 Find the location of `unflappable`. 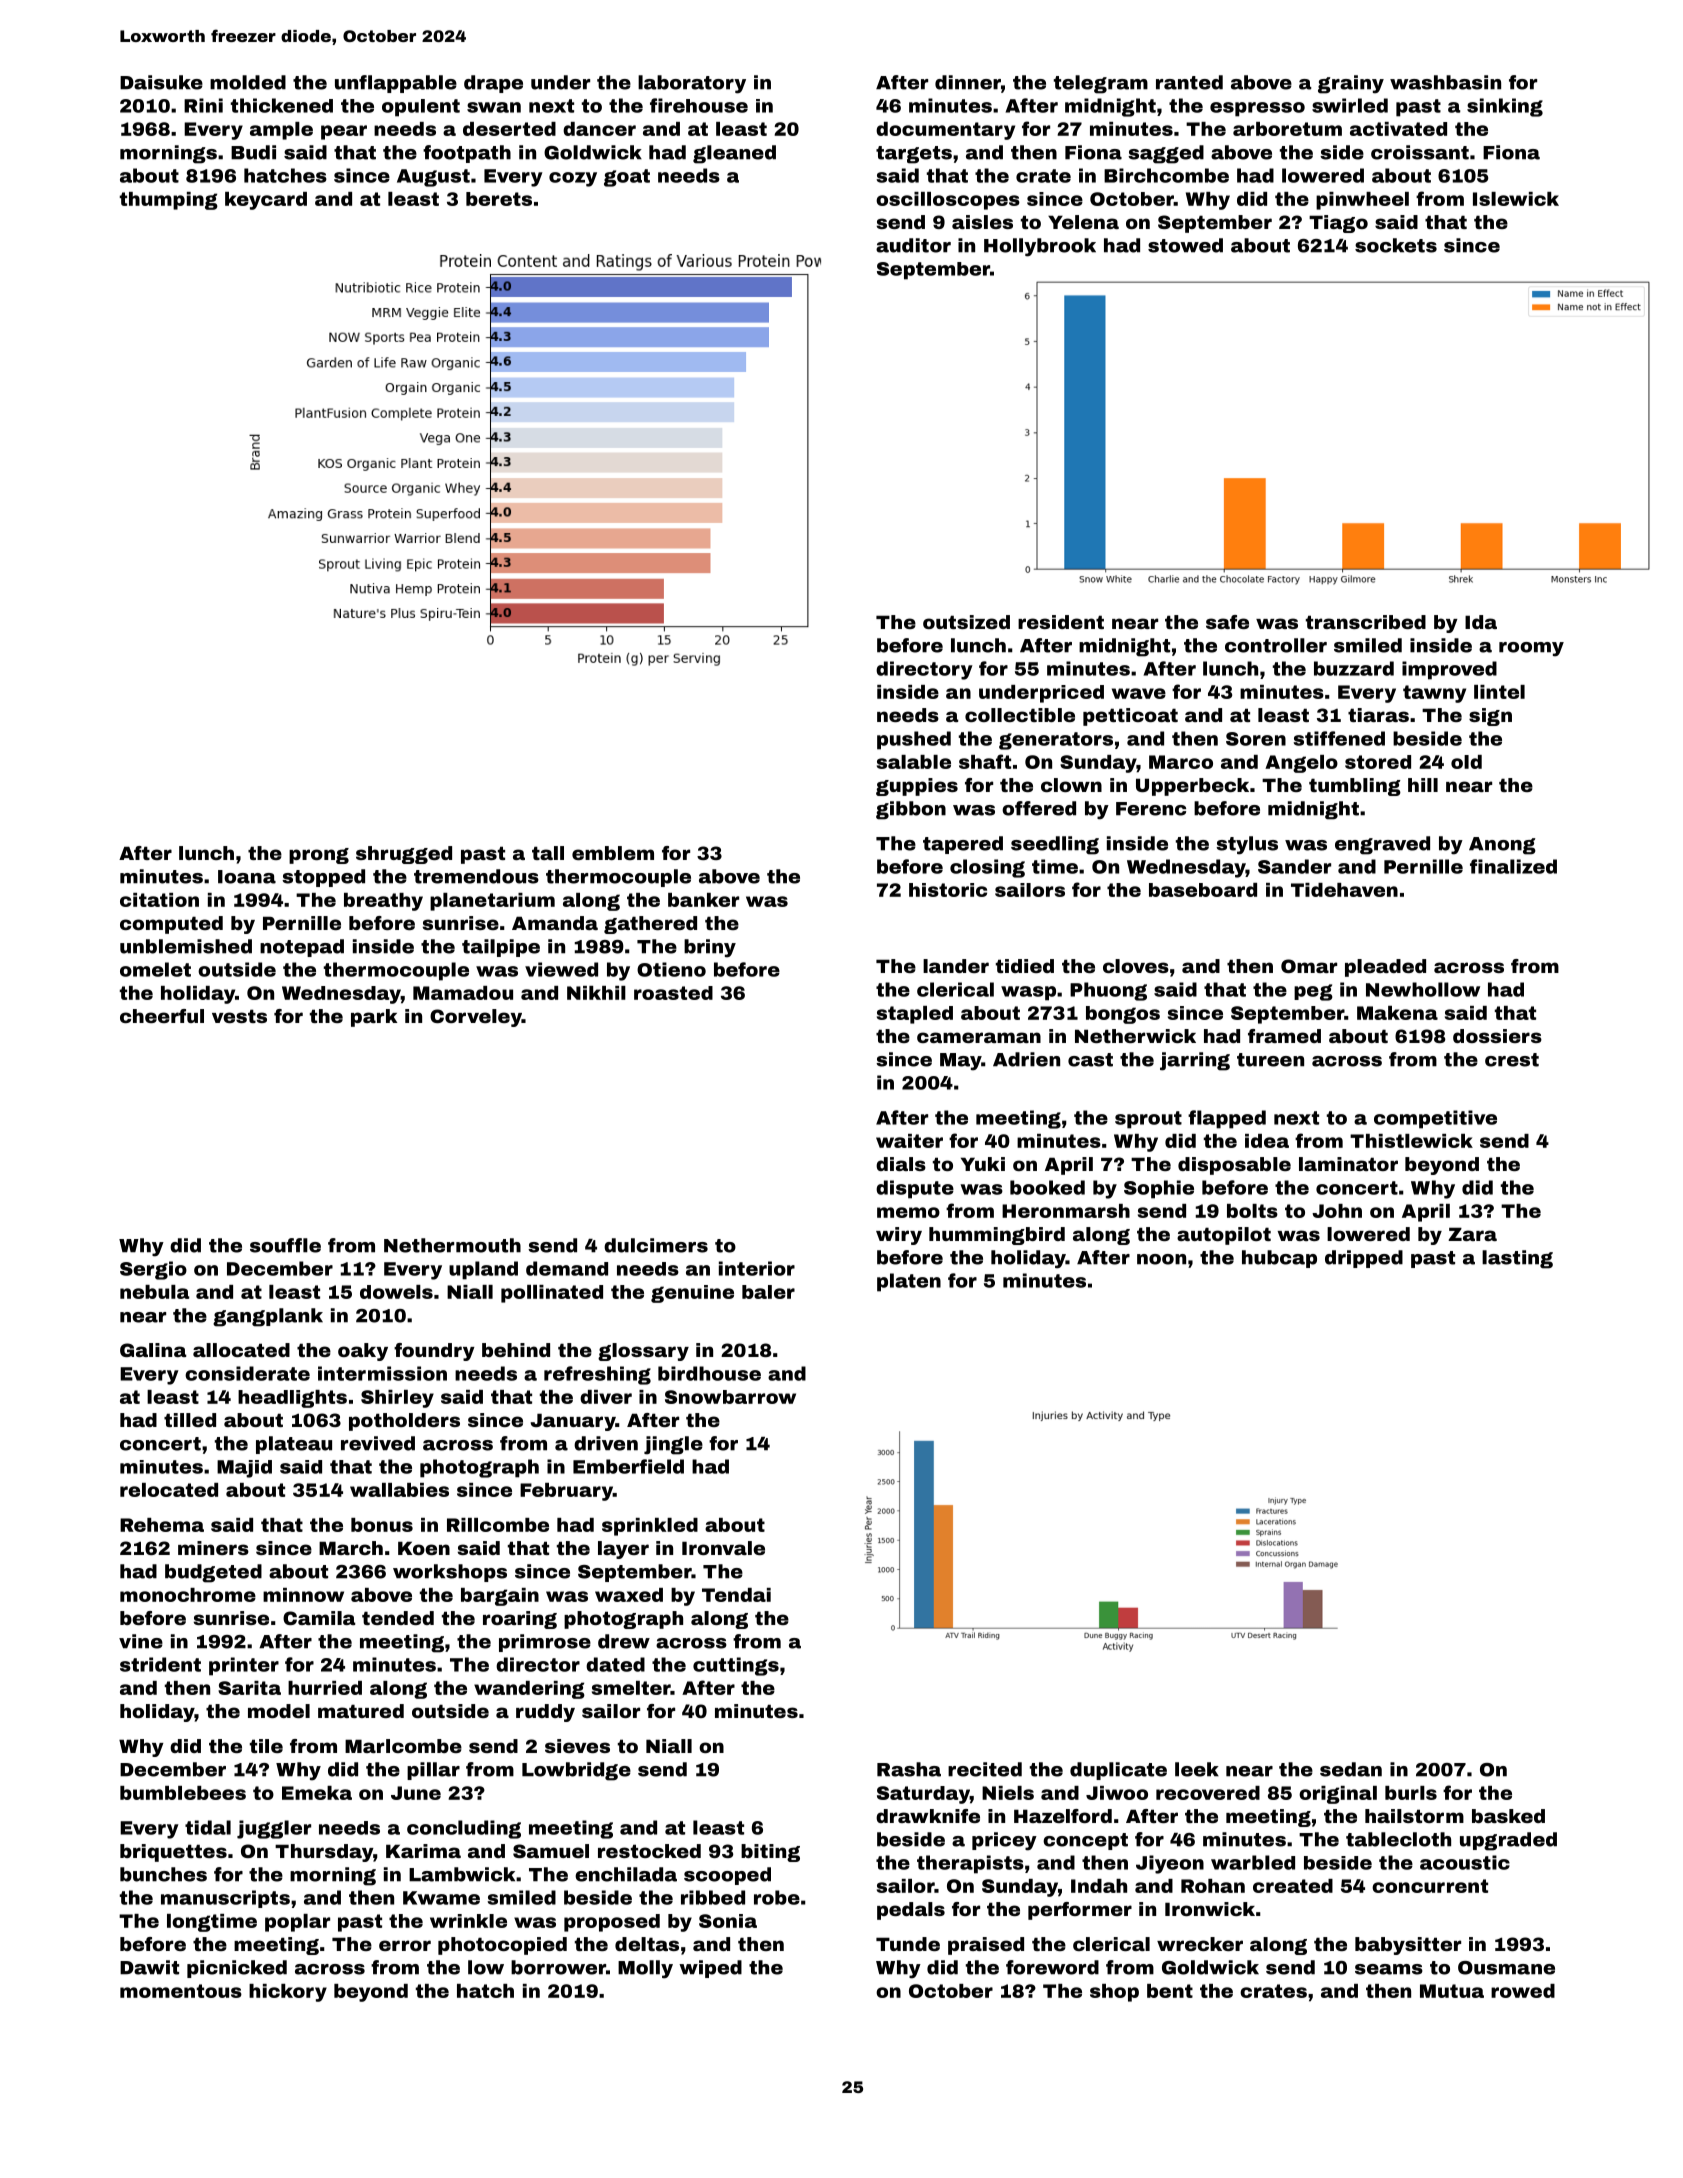

unflappable is located at coordinates (396, 84).
